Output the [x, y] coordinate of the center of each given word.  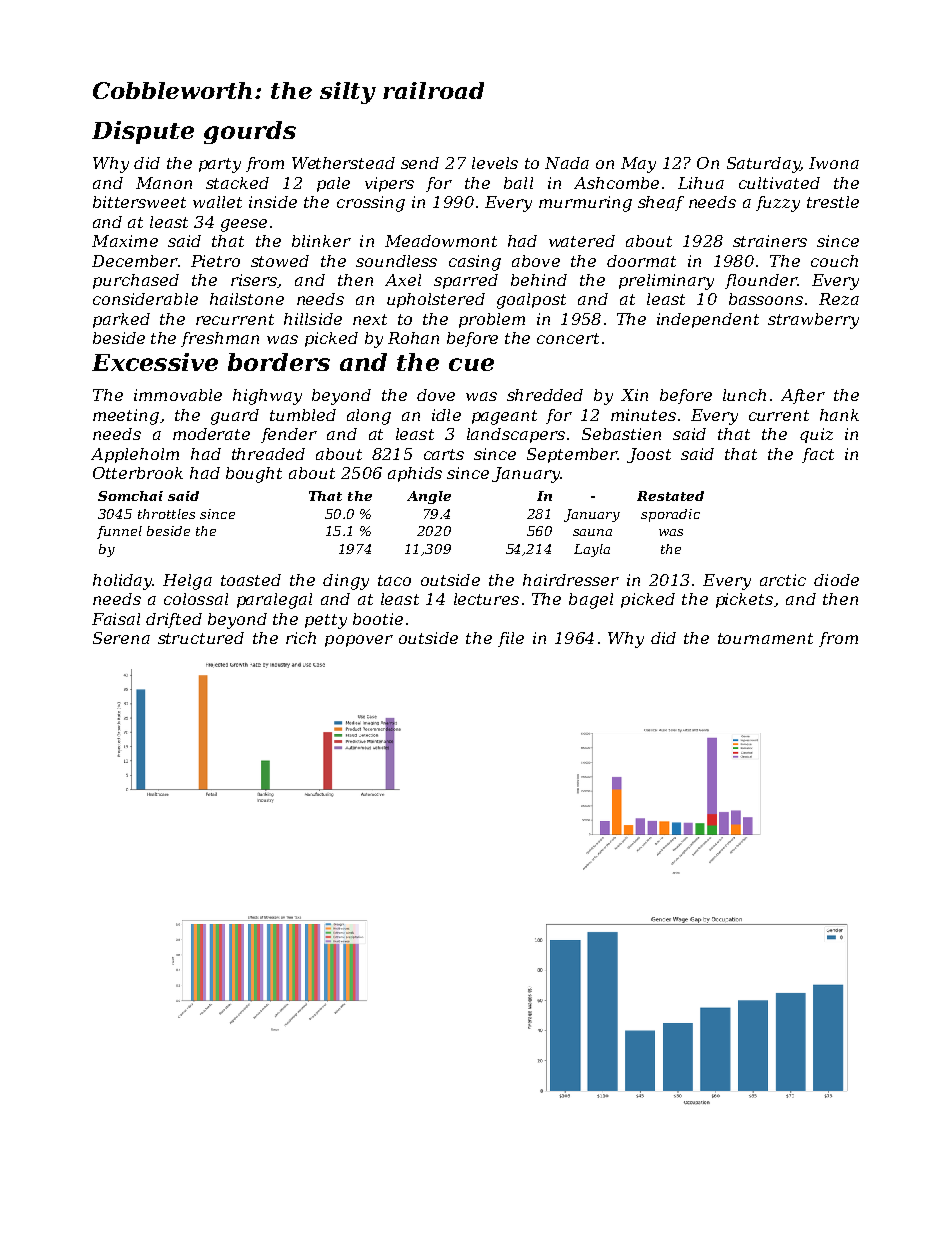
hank [839, 415]
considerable [145, 299]
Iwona [834, 163]
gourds [250, 132]
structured [201, 638]
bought [254, 475]
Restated [670, 496]
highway [267, 397]
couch [834, 261]
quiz [816, 435]
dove [436, 395]
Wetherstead [343, 163]
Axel [403, 280]
